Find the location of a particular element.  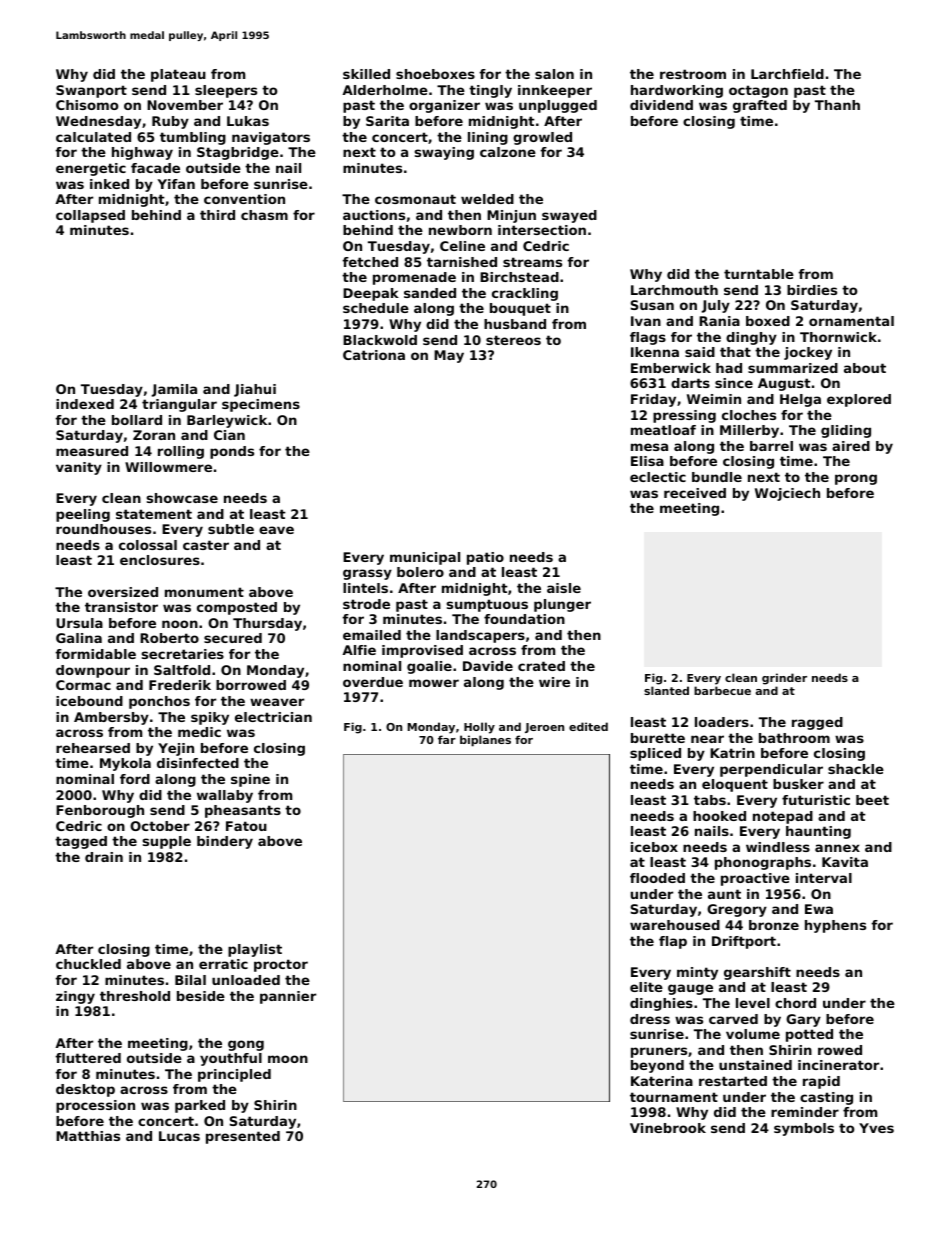

proctor is located at coordinates (281, 965).
